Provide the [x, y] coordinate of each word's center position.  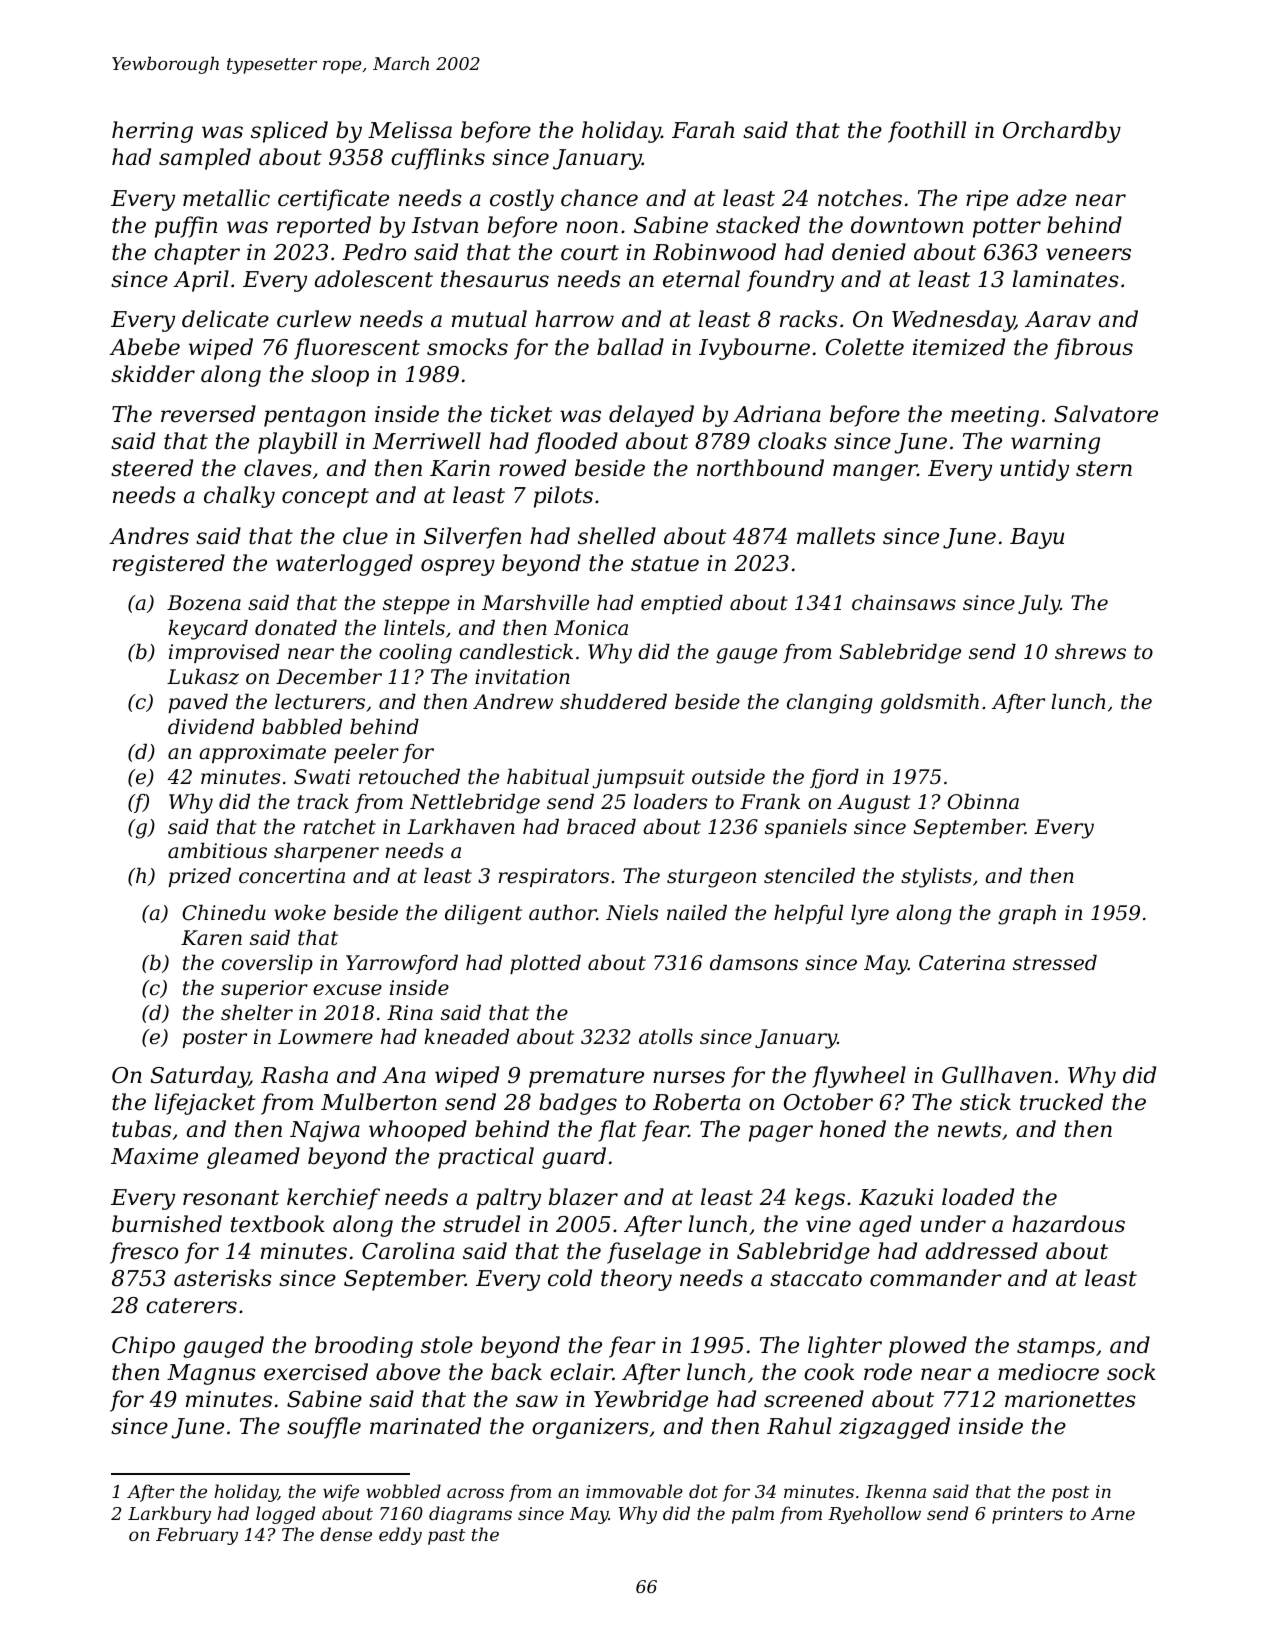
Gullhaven [997, 1075]
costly [522, 200]
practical [486, 1158]
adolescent [374, 279]
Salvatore [1106, 414]
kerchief [333, 1199]
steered [152, 468]
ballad [630, 347]
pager [781, 1133]
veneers [1088, 254]
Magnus [211, 1374]
